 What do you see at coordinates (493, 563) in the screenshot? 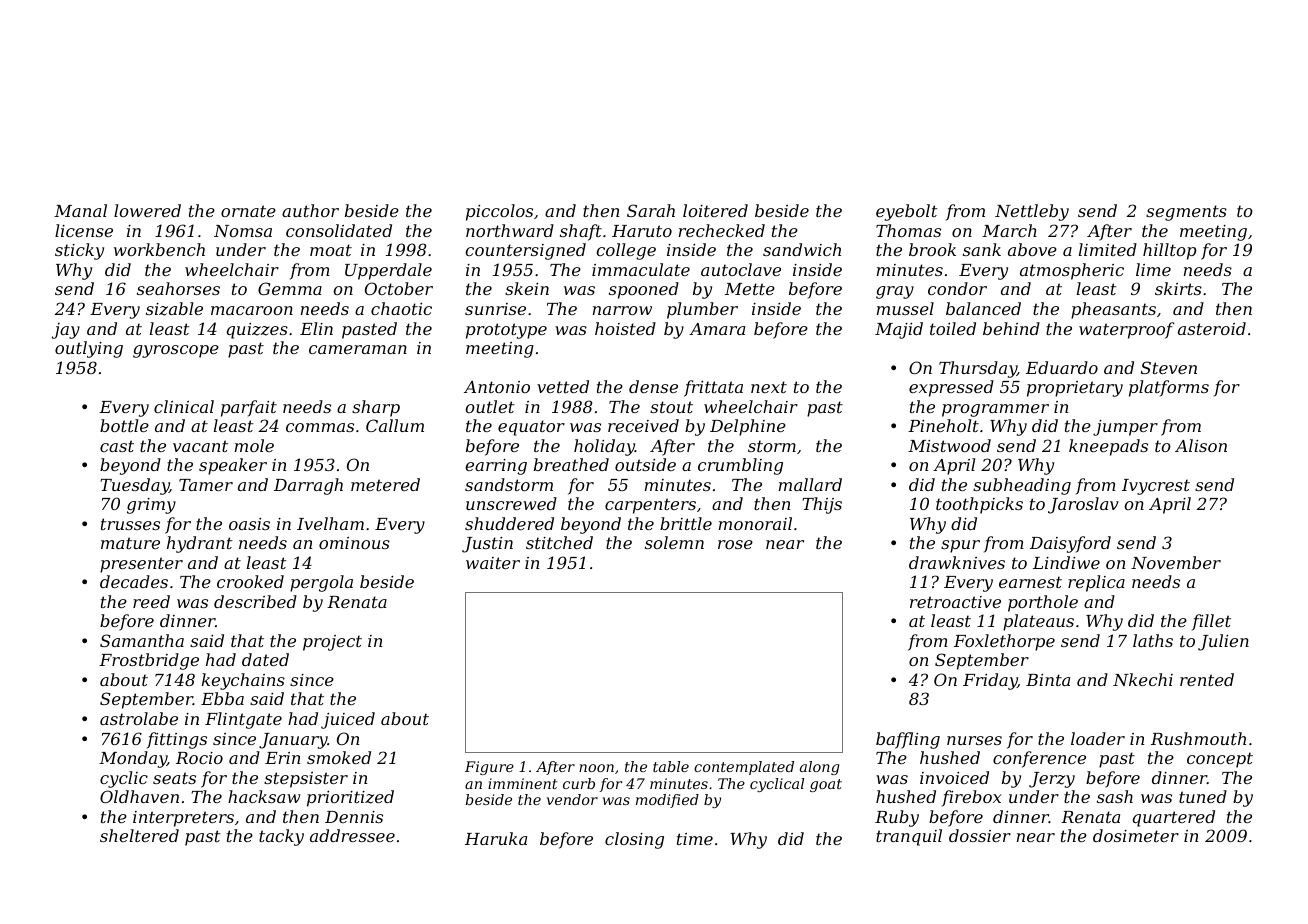
I see `waiter` at bounding box center [493, 563].
